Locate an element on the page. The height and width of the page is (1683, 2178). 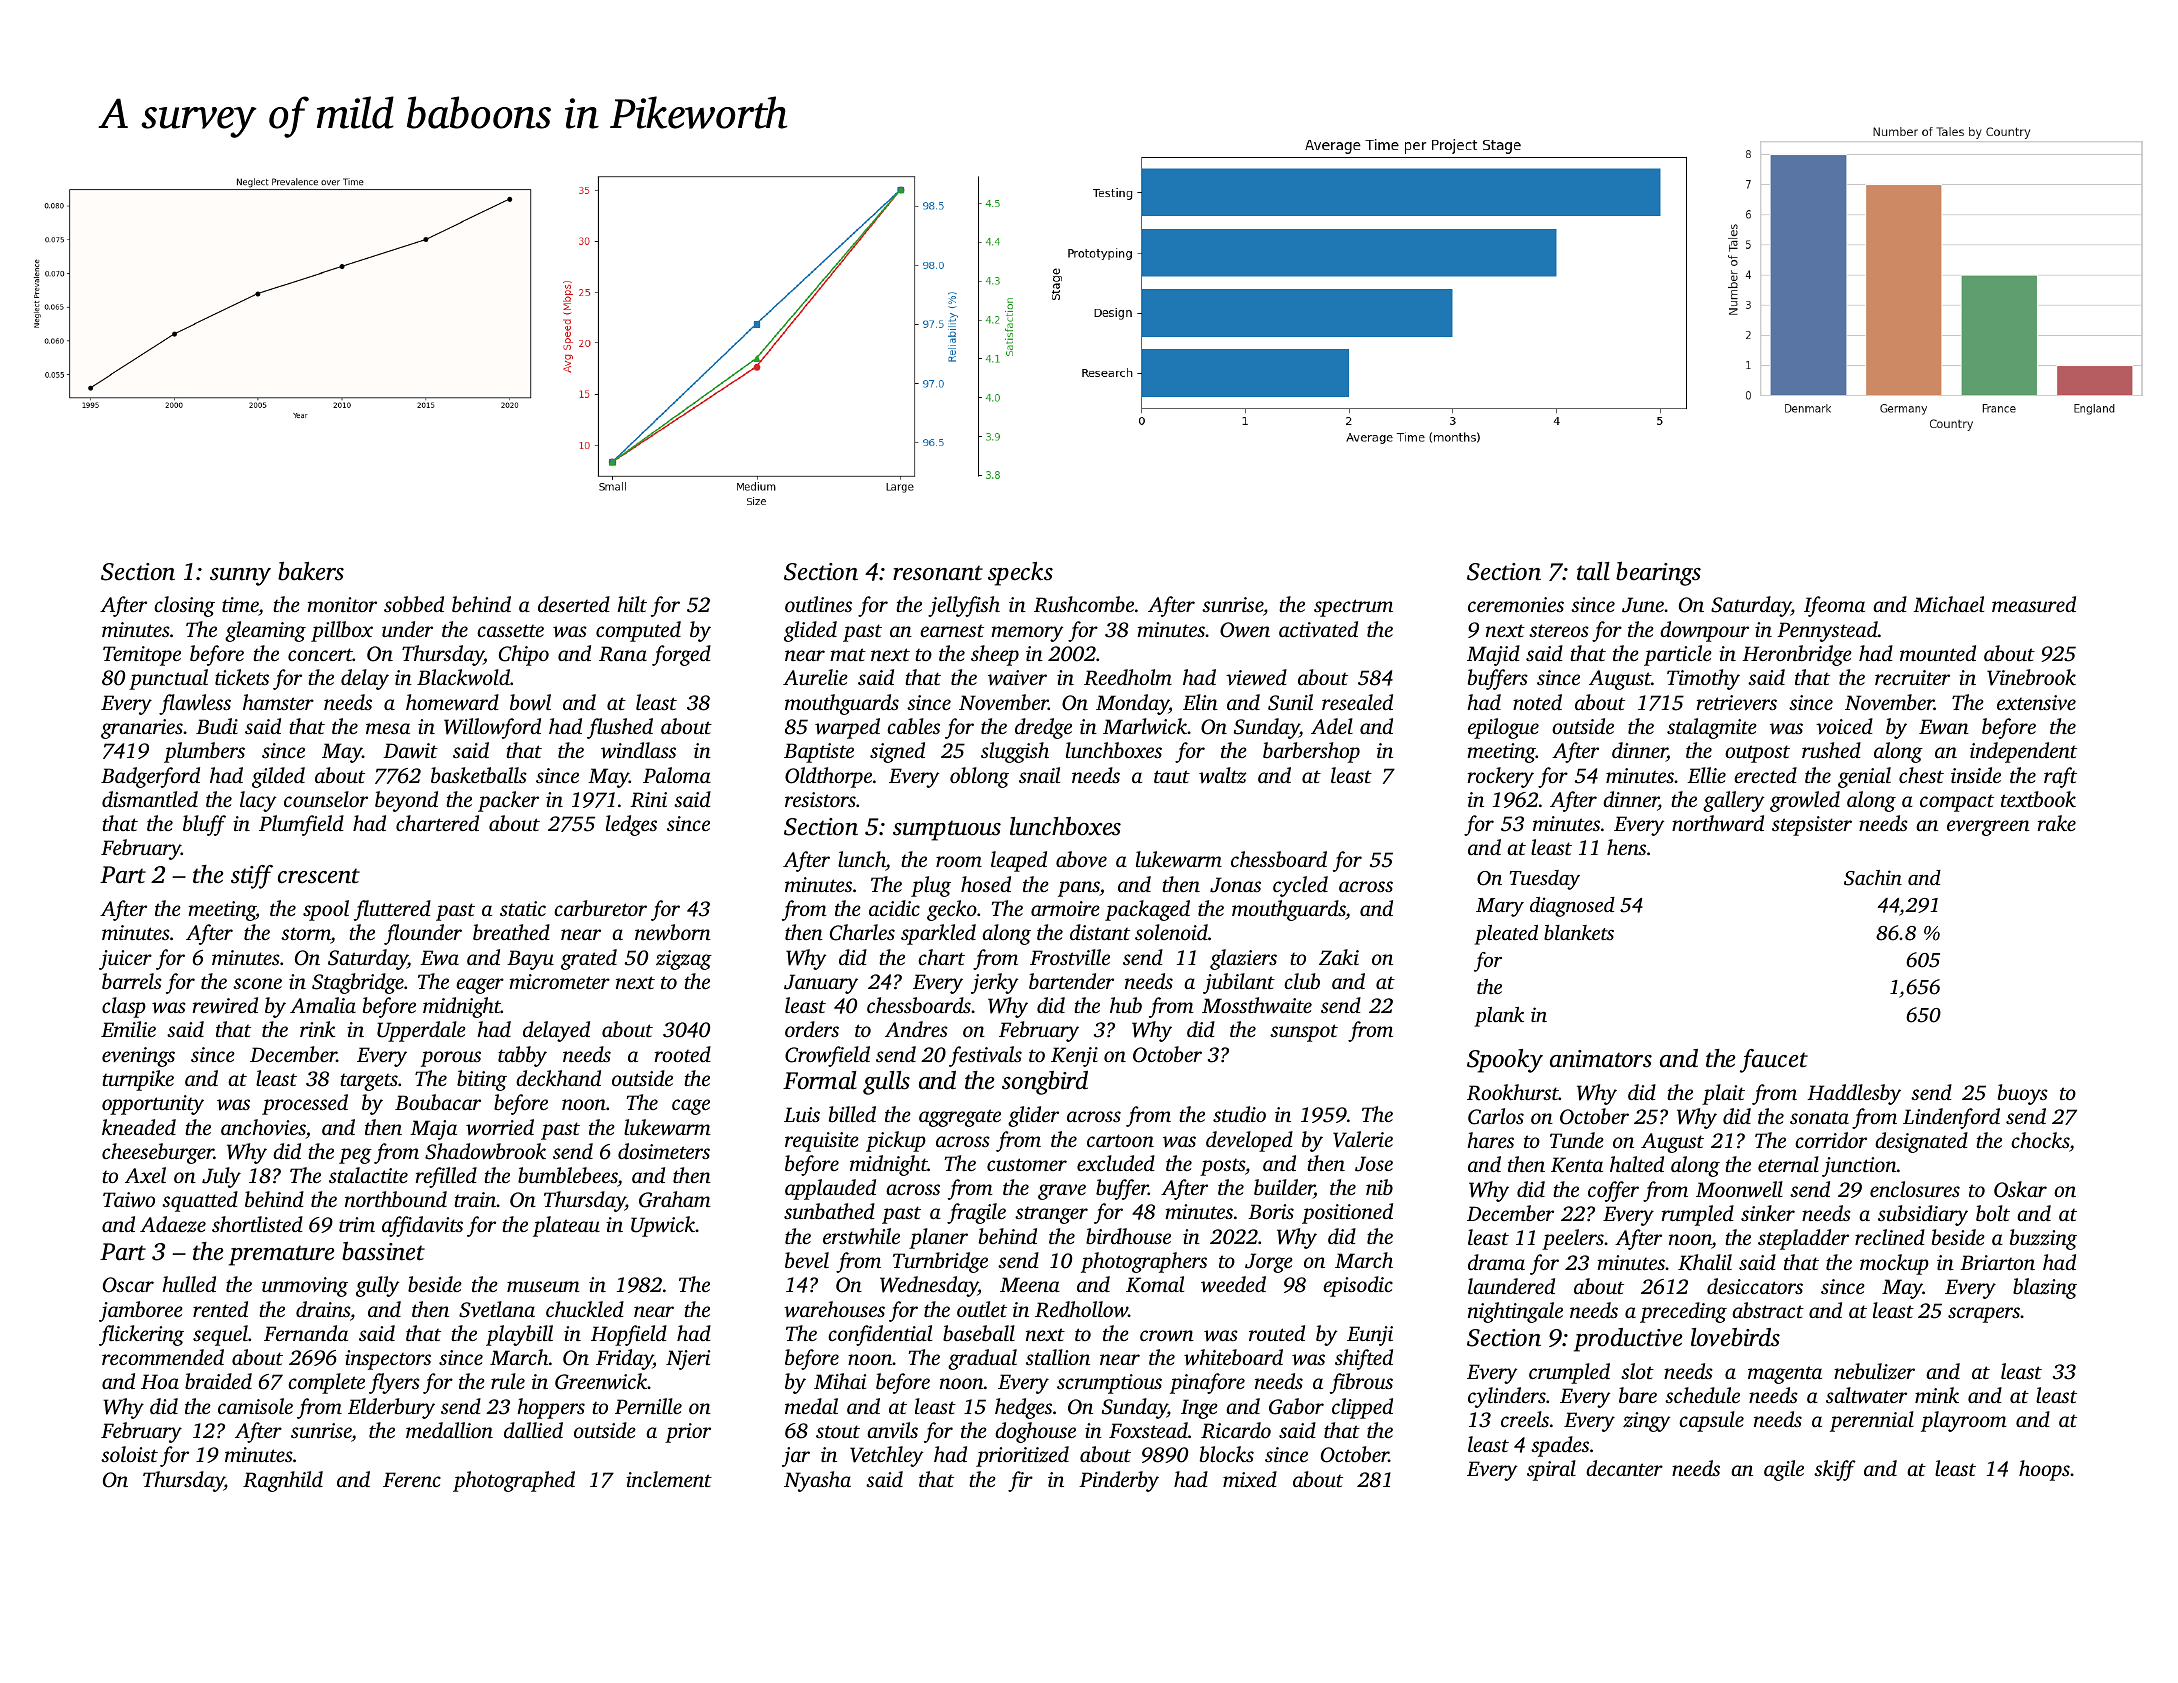
Boris is located at coordinates (1271, 1211).
